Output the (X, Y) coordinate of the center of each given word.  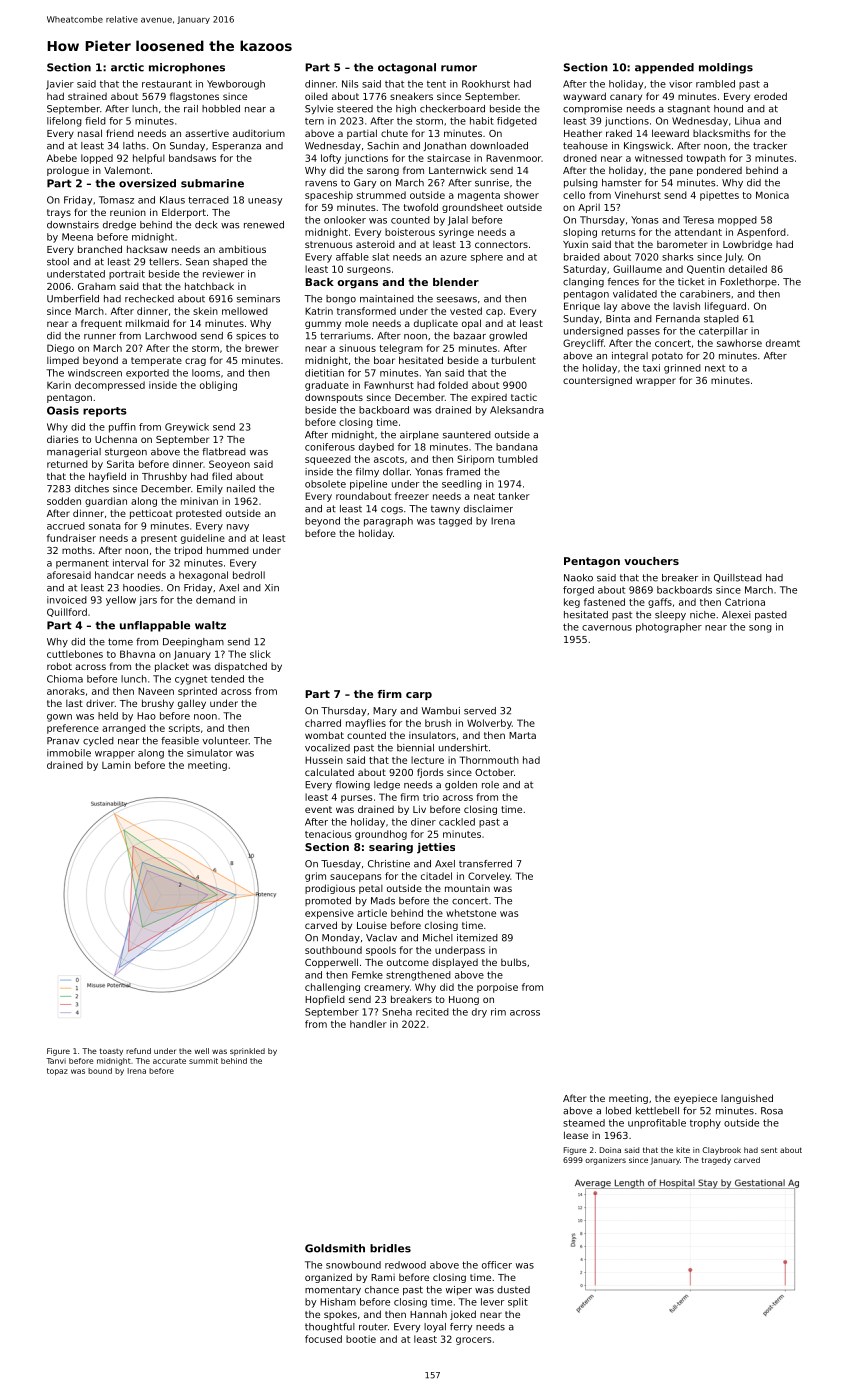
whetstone (471, 913)
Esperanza (236, 146)
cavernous (607, 628)
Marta (522, 735)
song (760, 629)
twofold (421, 207)
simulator (210, 753)
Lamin (116, 765)
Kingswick (647, 146)
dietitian (324, 373)
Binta (618, 319)
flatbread (224, 452)
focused (323, 1339)
